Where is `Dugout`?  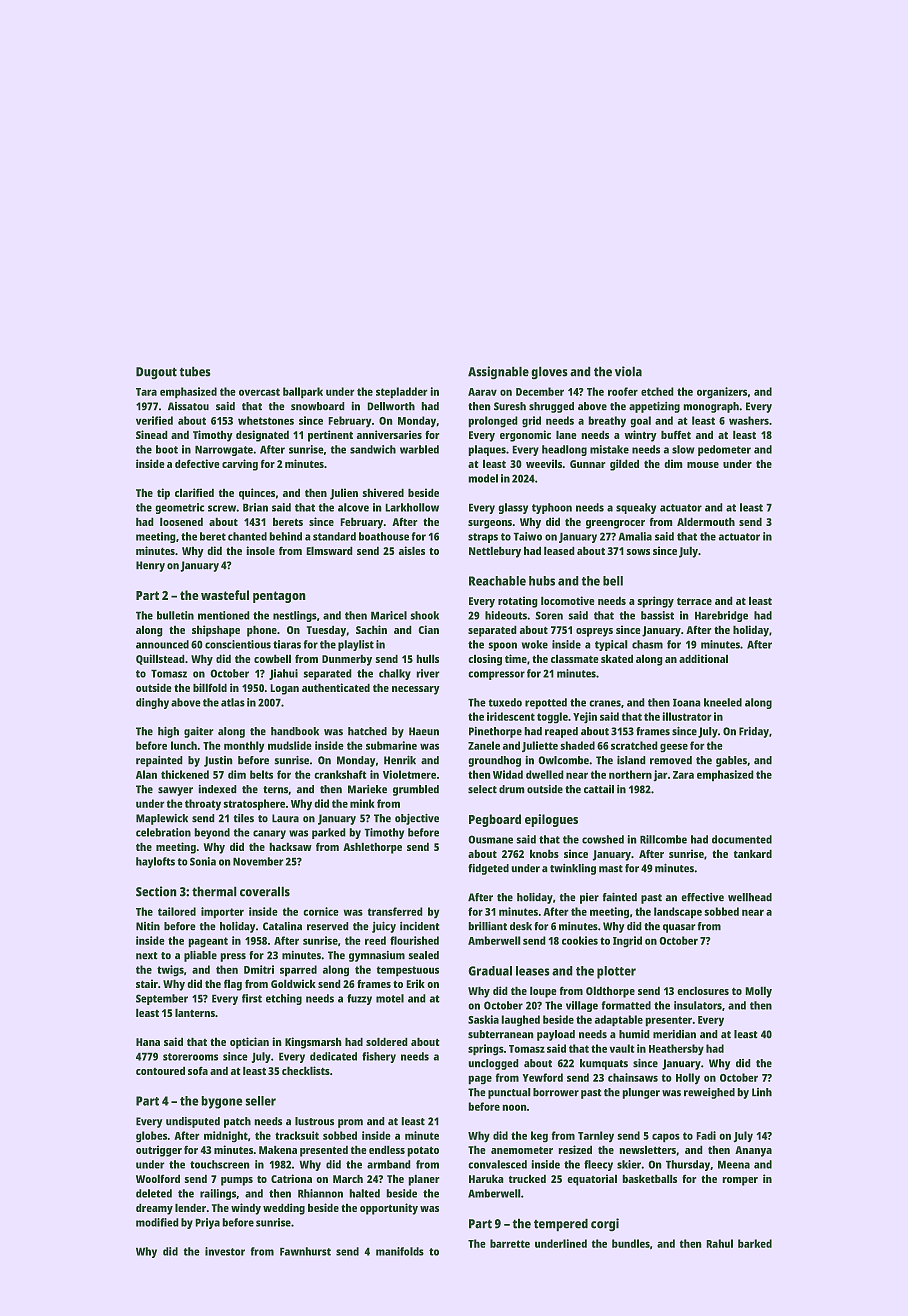
Dugout is located at coordinates (156, 373).
